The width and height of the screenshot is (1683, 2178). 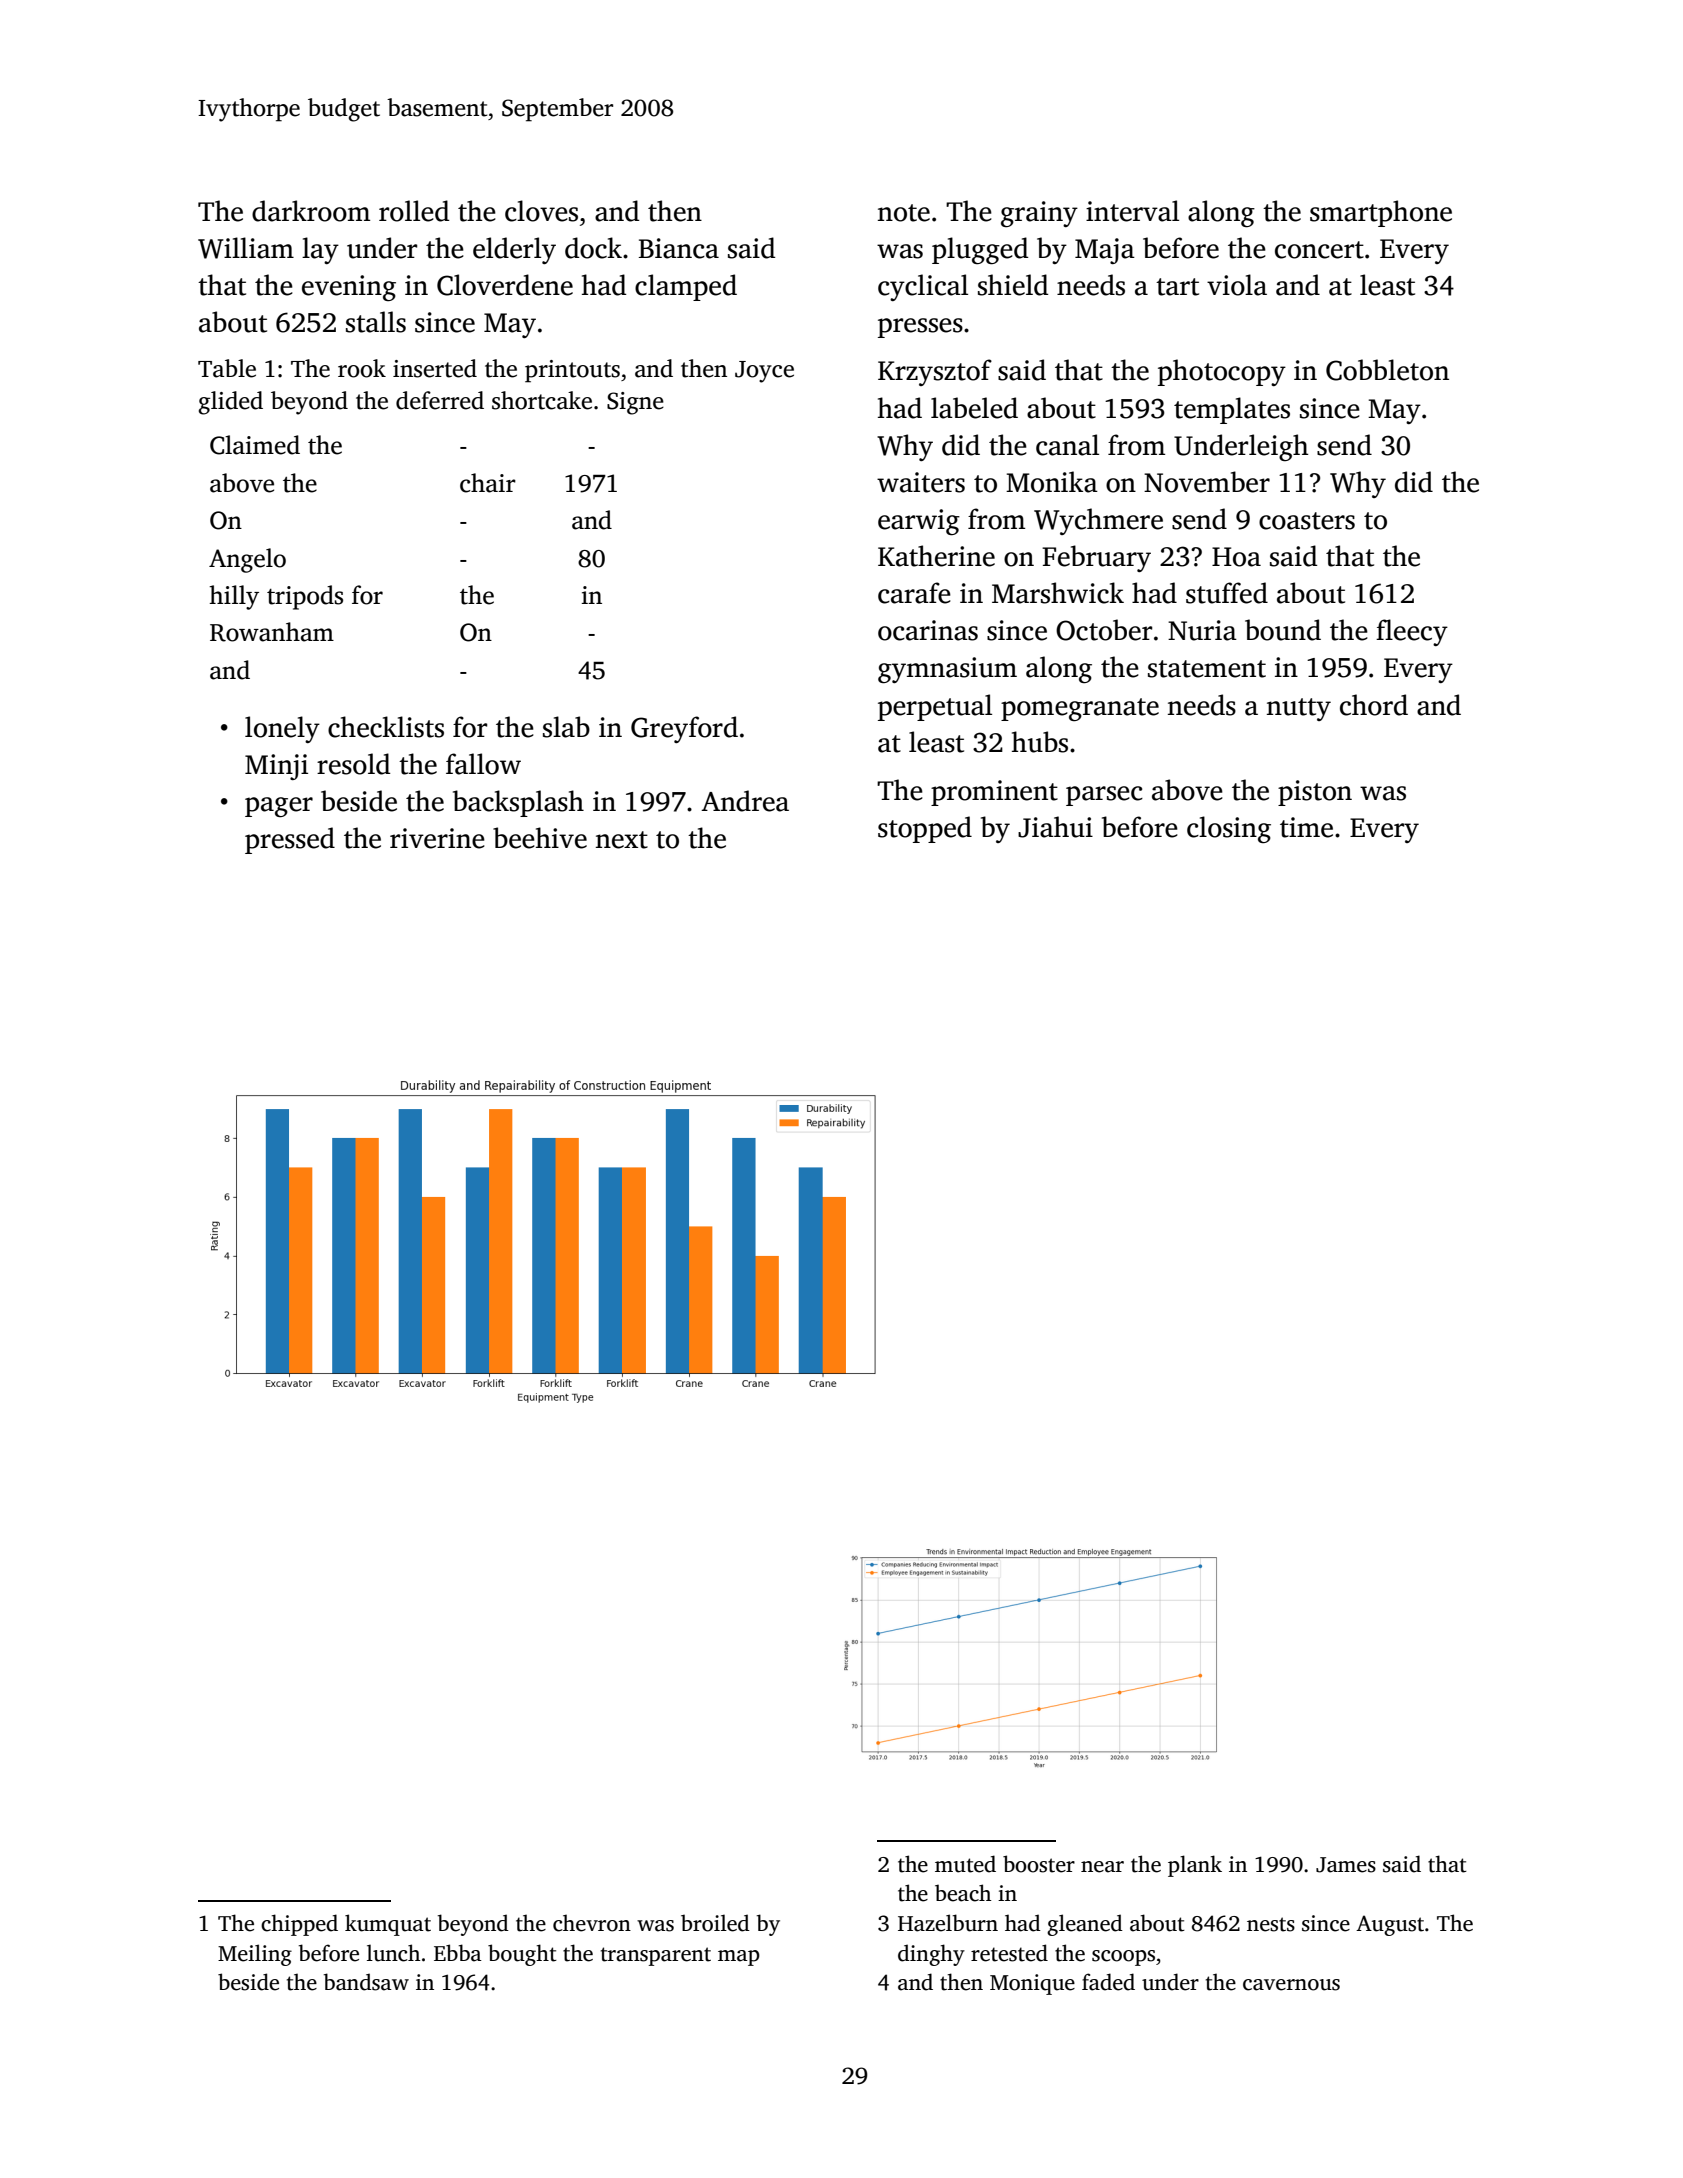 I want to click on concert, so click(x=1319, y=250).
